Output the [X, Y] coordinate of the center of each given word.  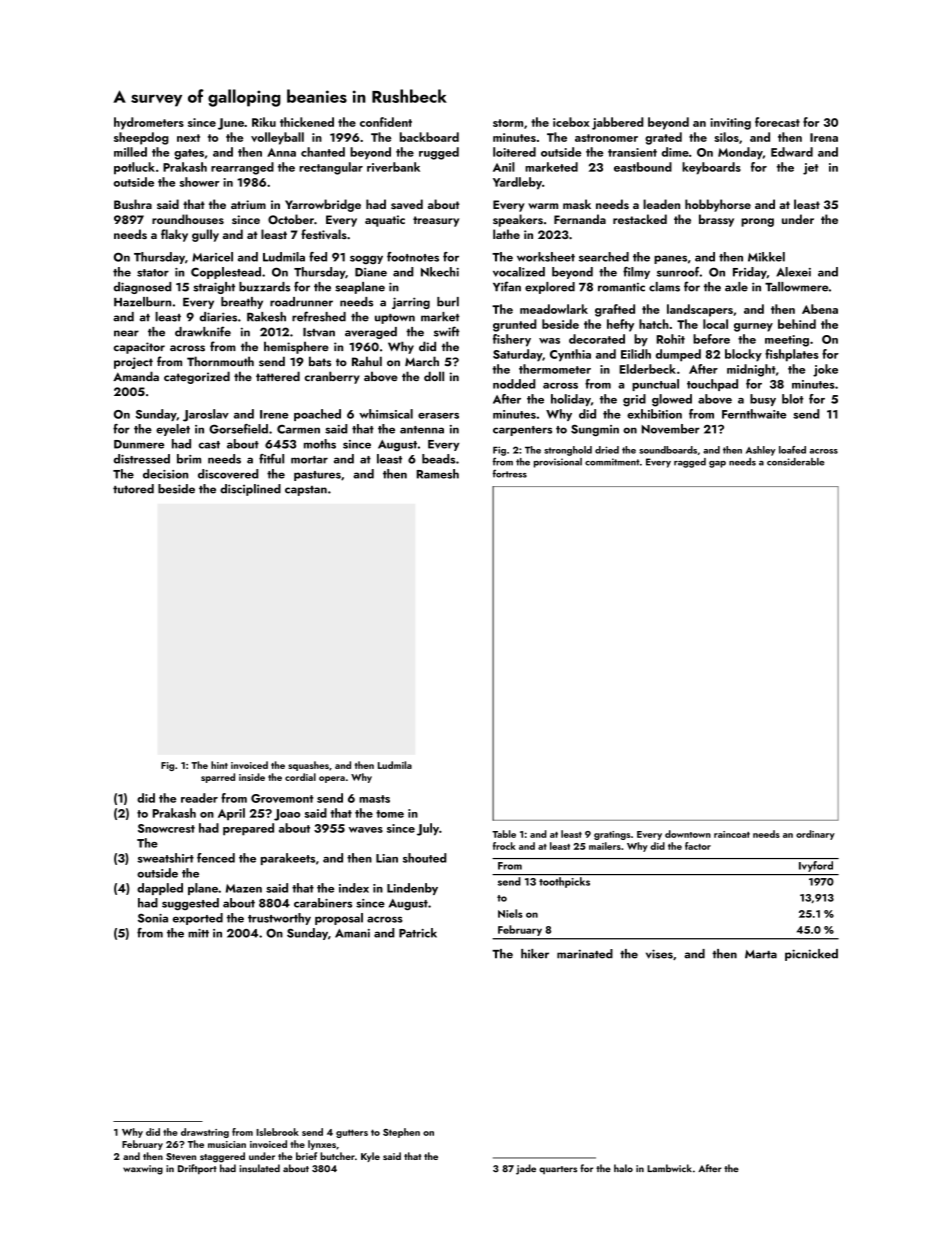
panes [670, 259]
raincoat [732, 834]
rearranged [242, 168]
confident [386, 122]
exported [198, 919]
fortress [510, 474]
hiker [535, 954]
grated [663, 138]
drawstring [205, 1133]
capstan [306, 491]
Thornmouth [220, 361]
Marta [761, 954]
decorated [597, 339]
